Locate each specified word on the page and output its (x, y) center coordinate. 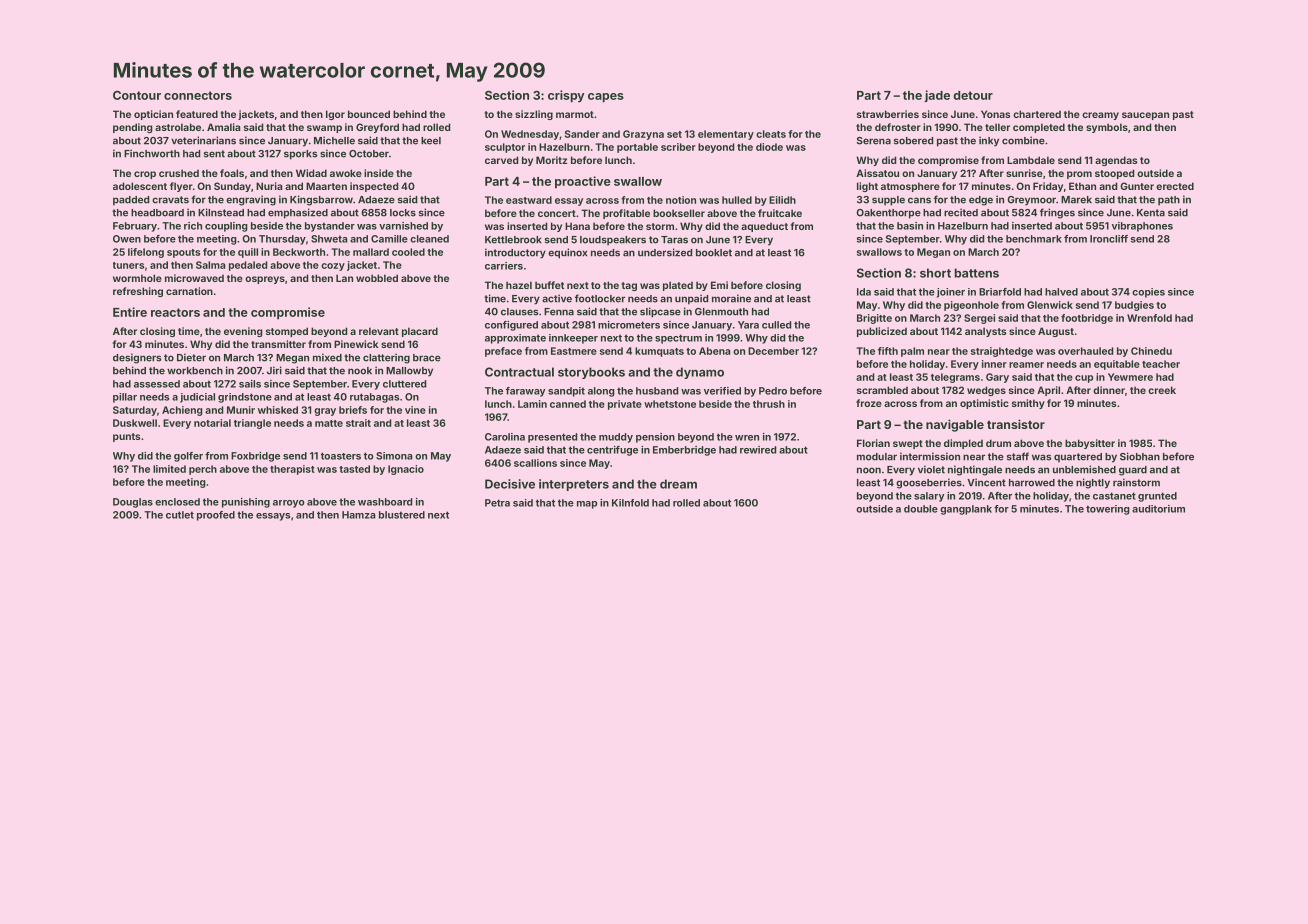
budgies (1134, 306)
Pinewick (356, 344)
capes (606, 98)
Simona (394, 456)
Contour (137, 95)
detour (973, 95)
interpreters (574, 485)
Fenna (559, 312)
